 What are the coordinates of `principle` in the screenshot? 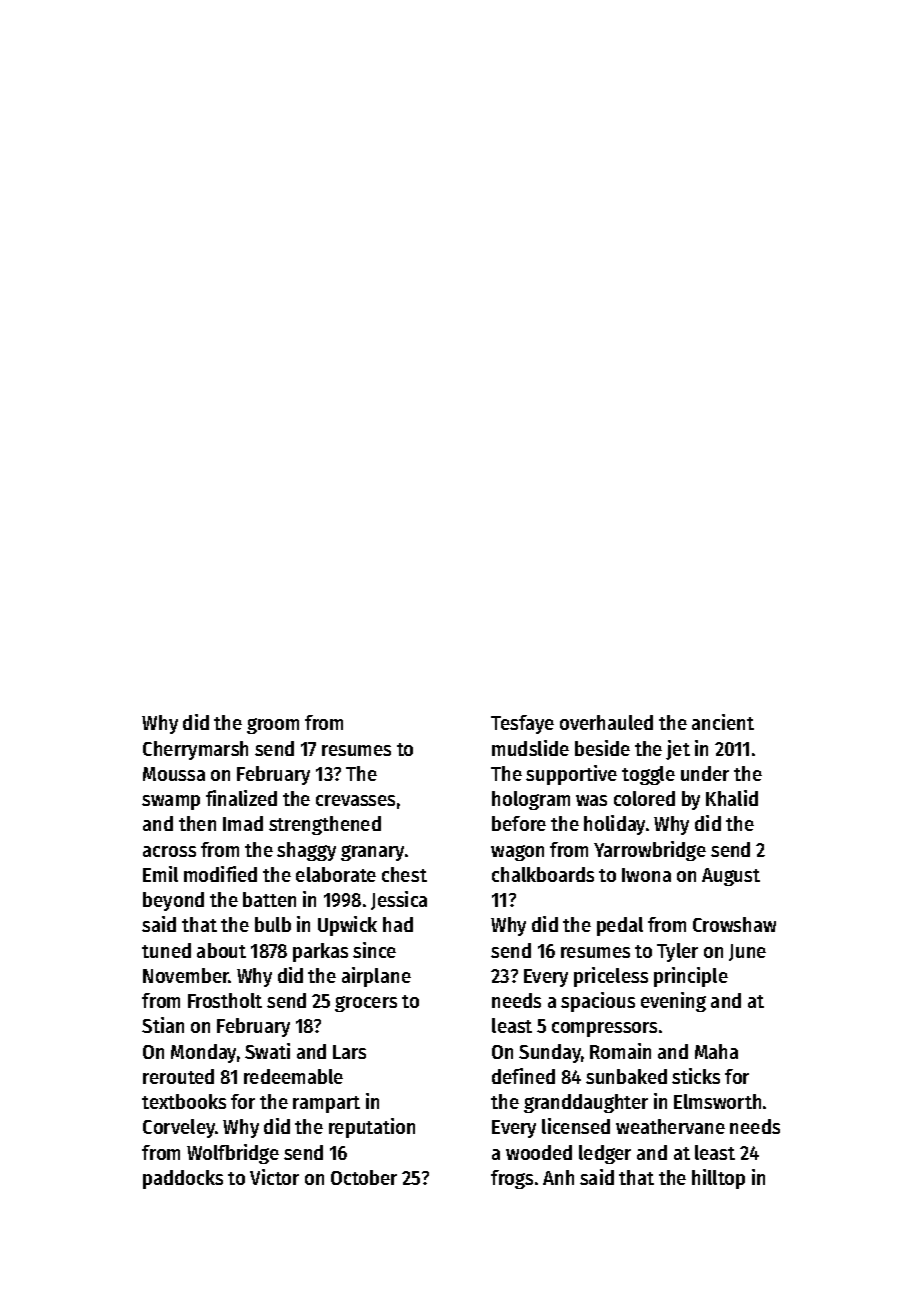 It's located at (691, 977).
